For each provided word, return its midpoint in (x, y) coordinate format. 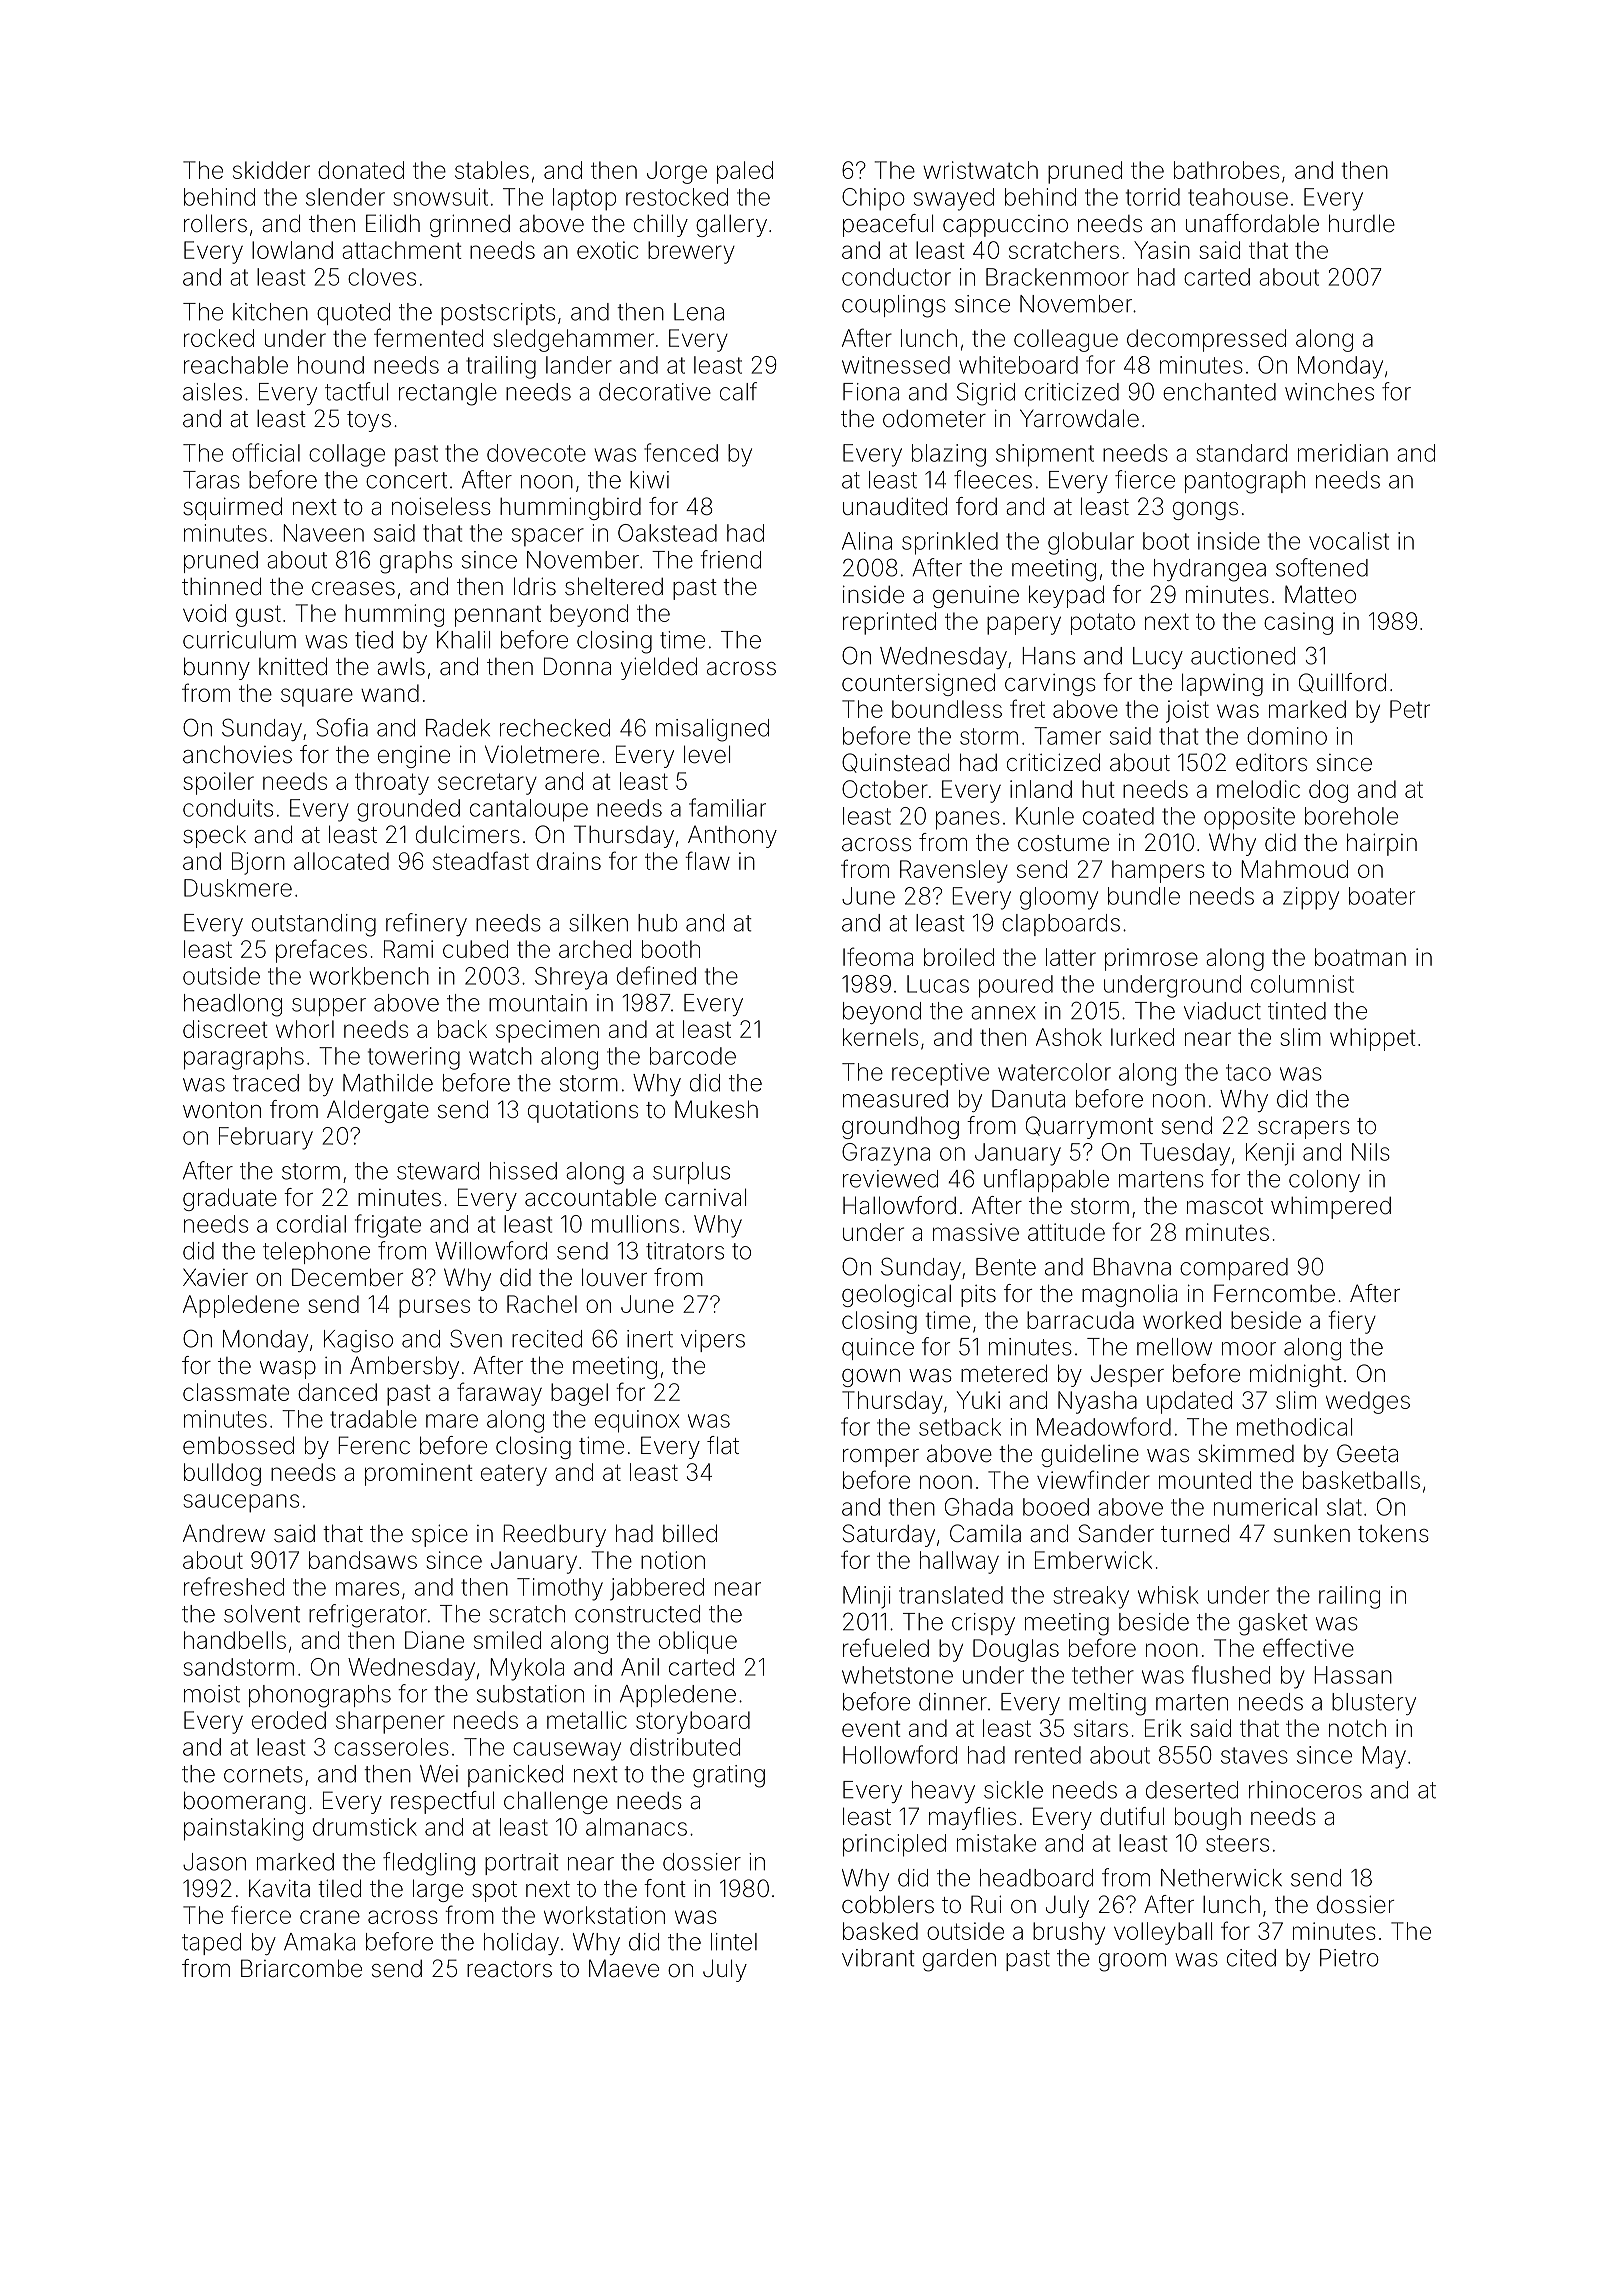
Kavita (279, 1888)
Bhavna (1132, 1267)
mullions (635, 1224)
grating (729, 1776)
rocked (219, 338)
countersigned (918, 684)
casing (1298, 623)
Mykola (527, 1669)
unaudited (895, 506)
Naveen (323, 533)
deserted (1192, 1790)
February (266, 1138)
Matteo (1320, 594)
